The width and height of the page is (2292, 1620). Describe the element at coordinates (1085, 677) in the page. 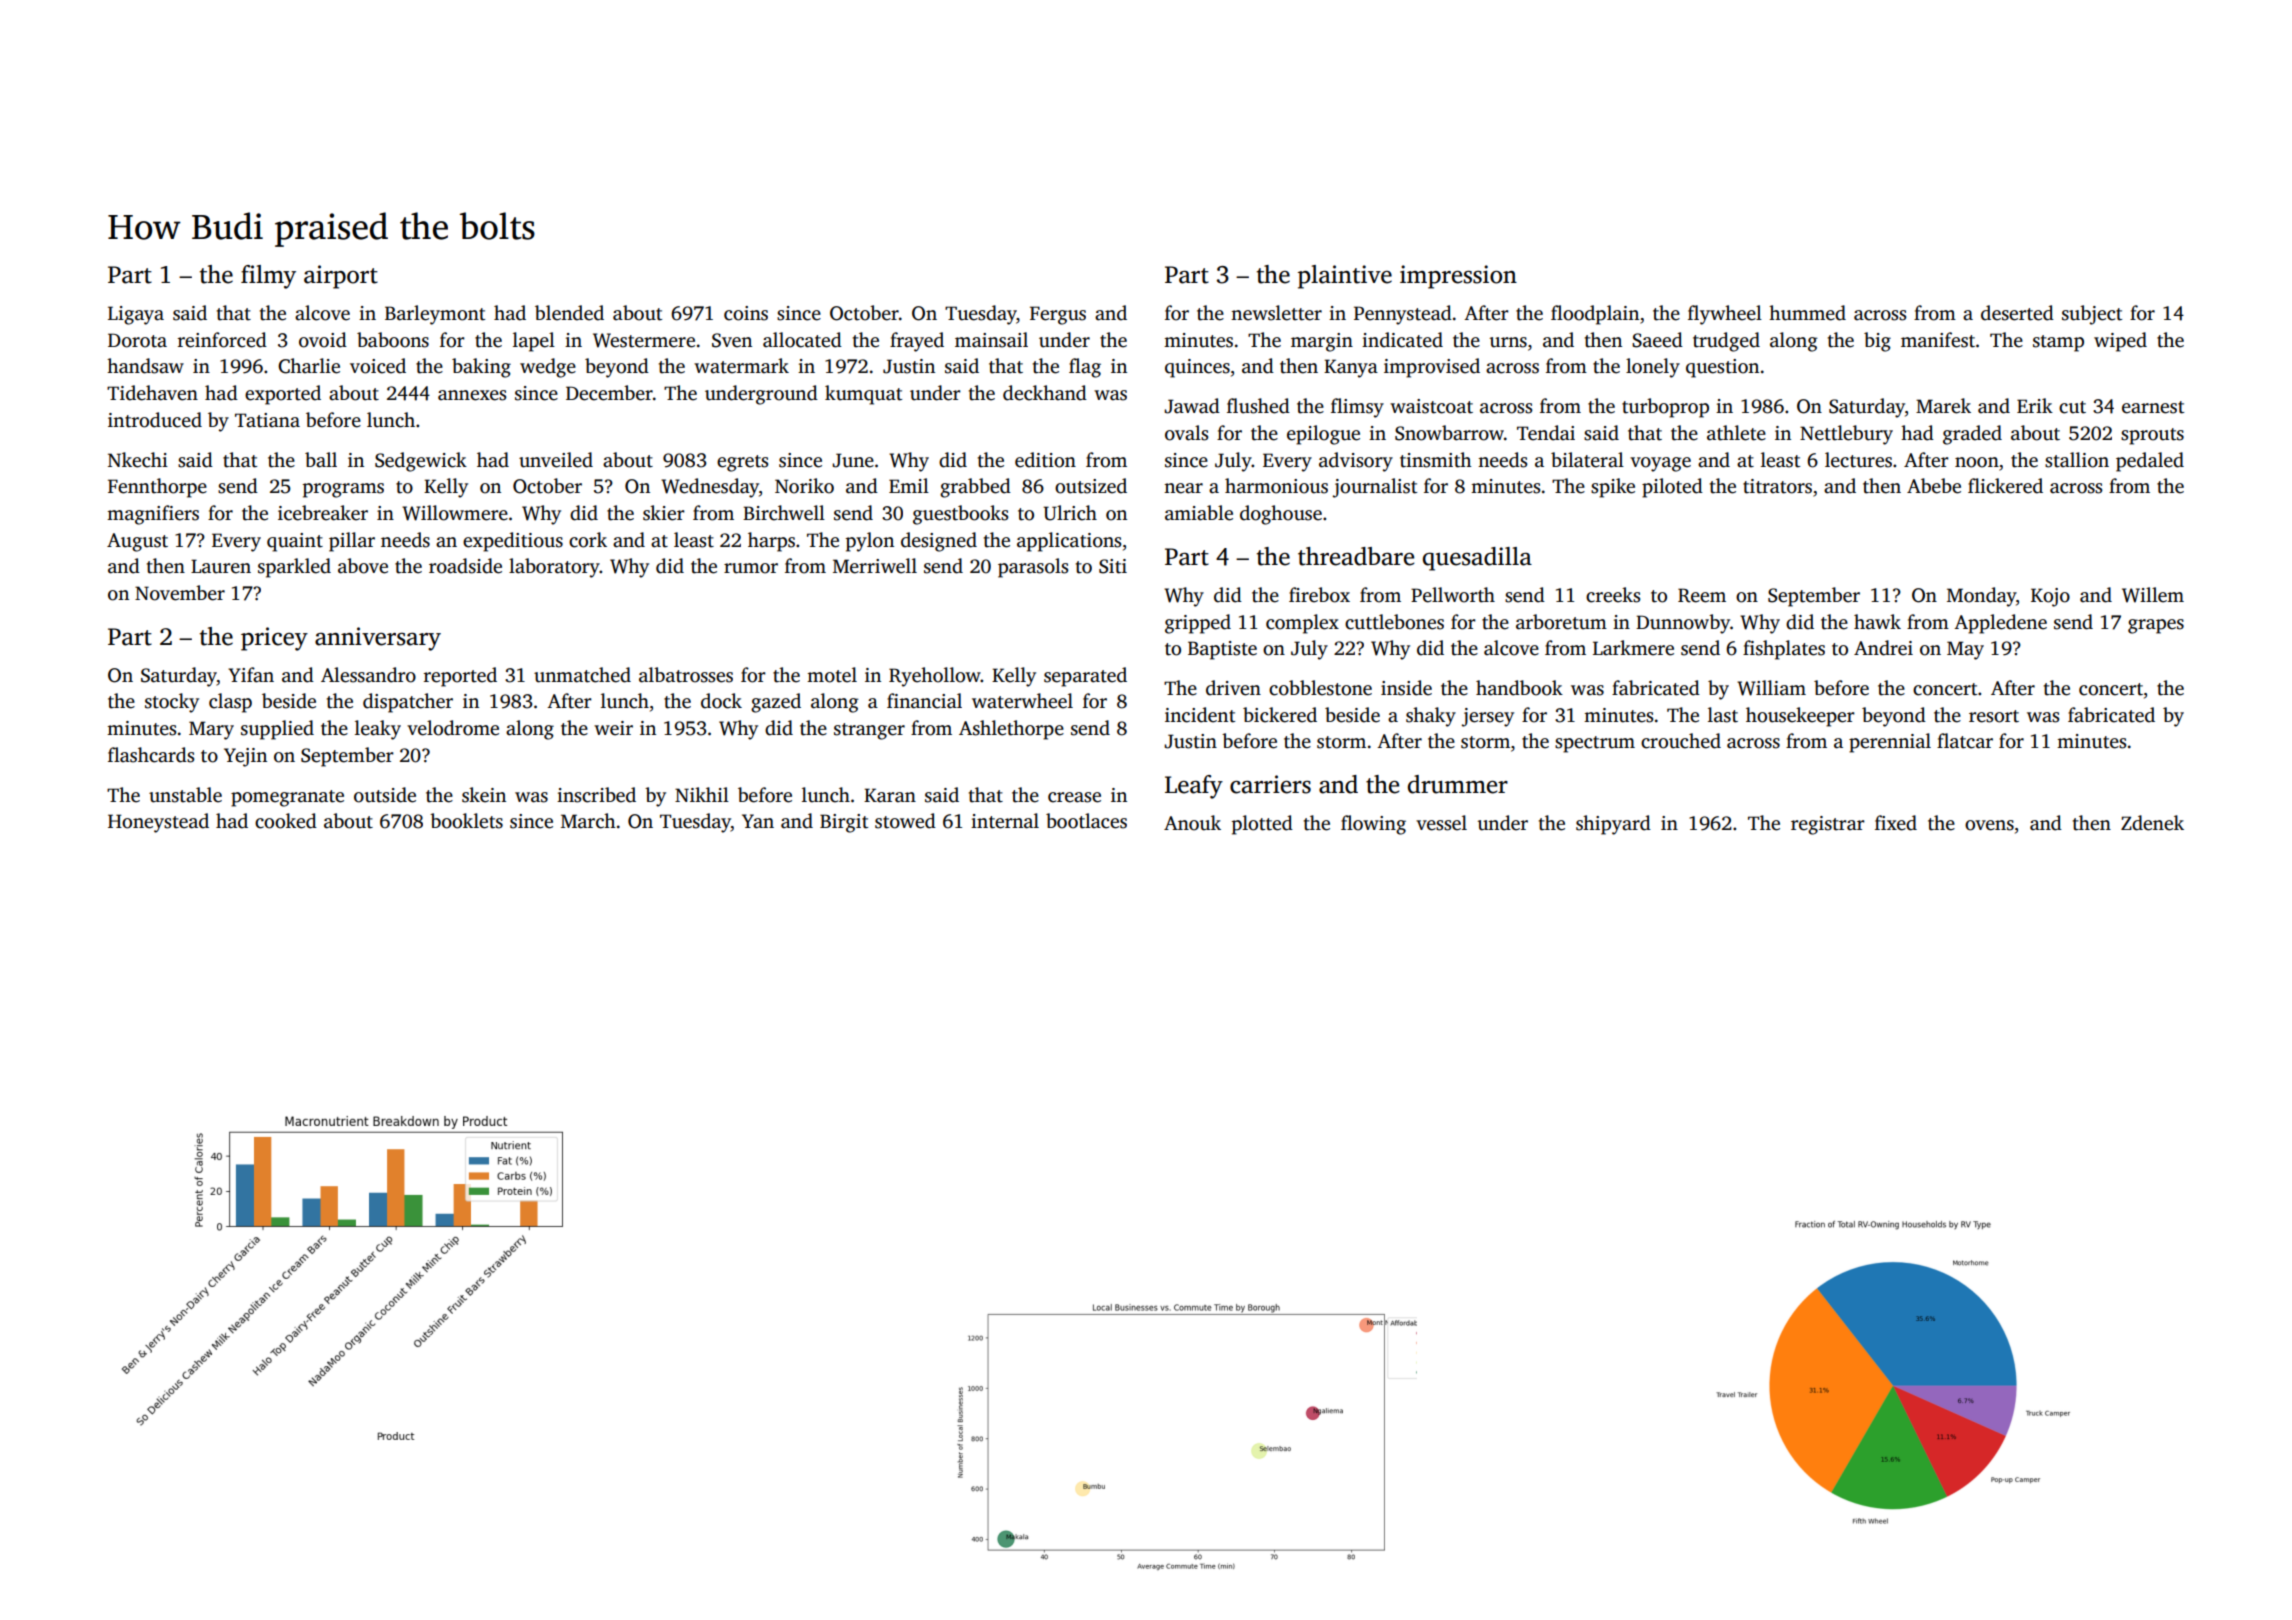

I see `separated` at that location.
